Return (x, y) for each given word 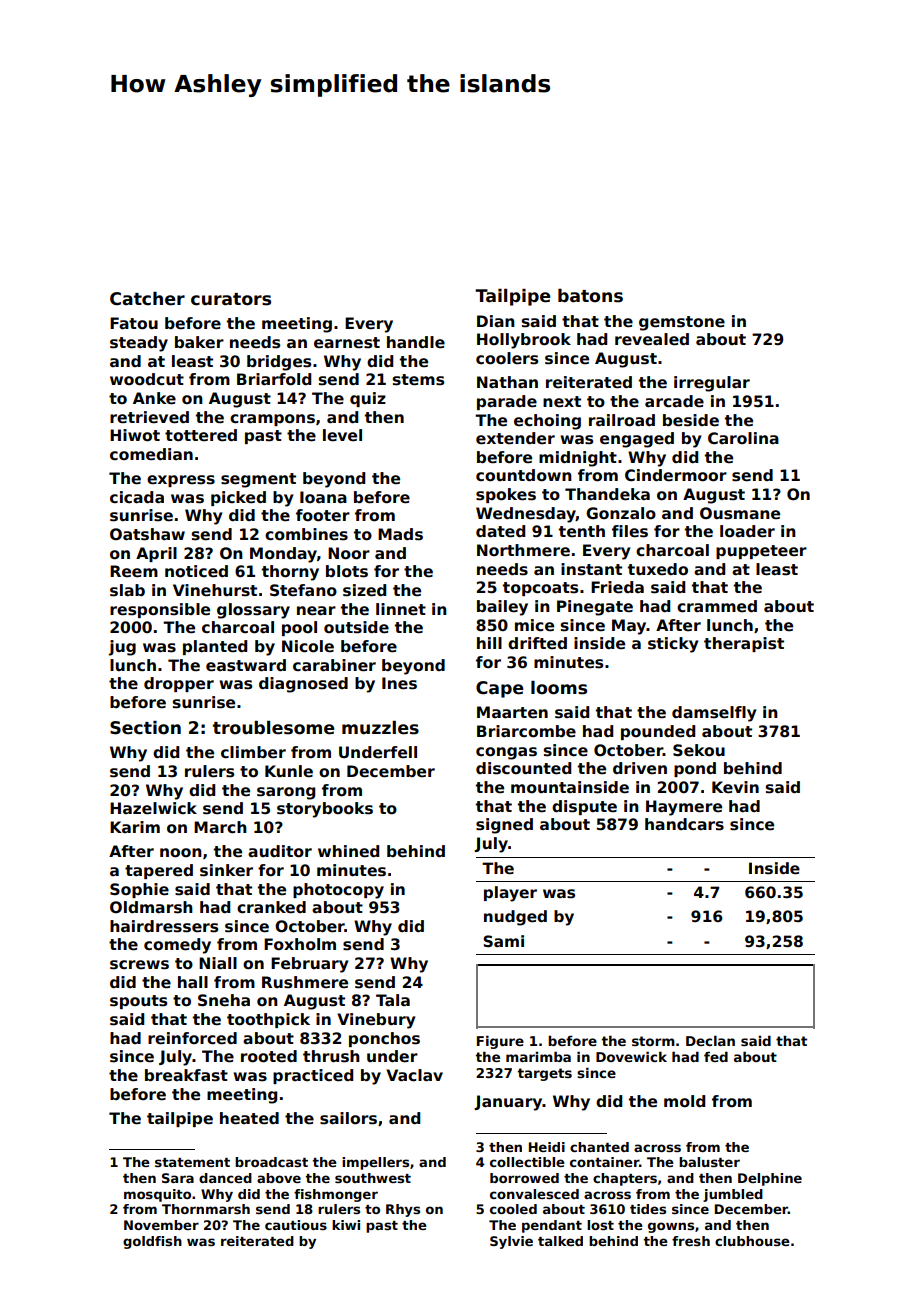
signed (504, 826)
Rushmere (305, 982)
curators (231, 299)
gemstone (682, 323)
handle (416, 342)
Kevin (735, 787)
